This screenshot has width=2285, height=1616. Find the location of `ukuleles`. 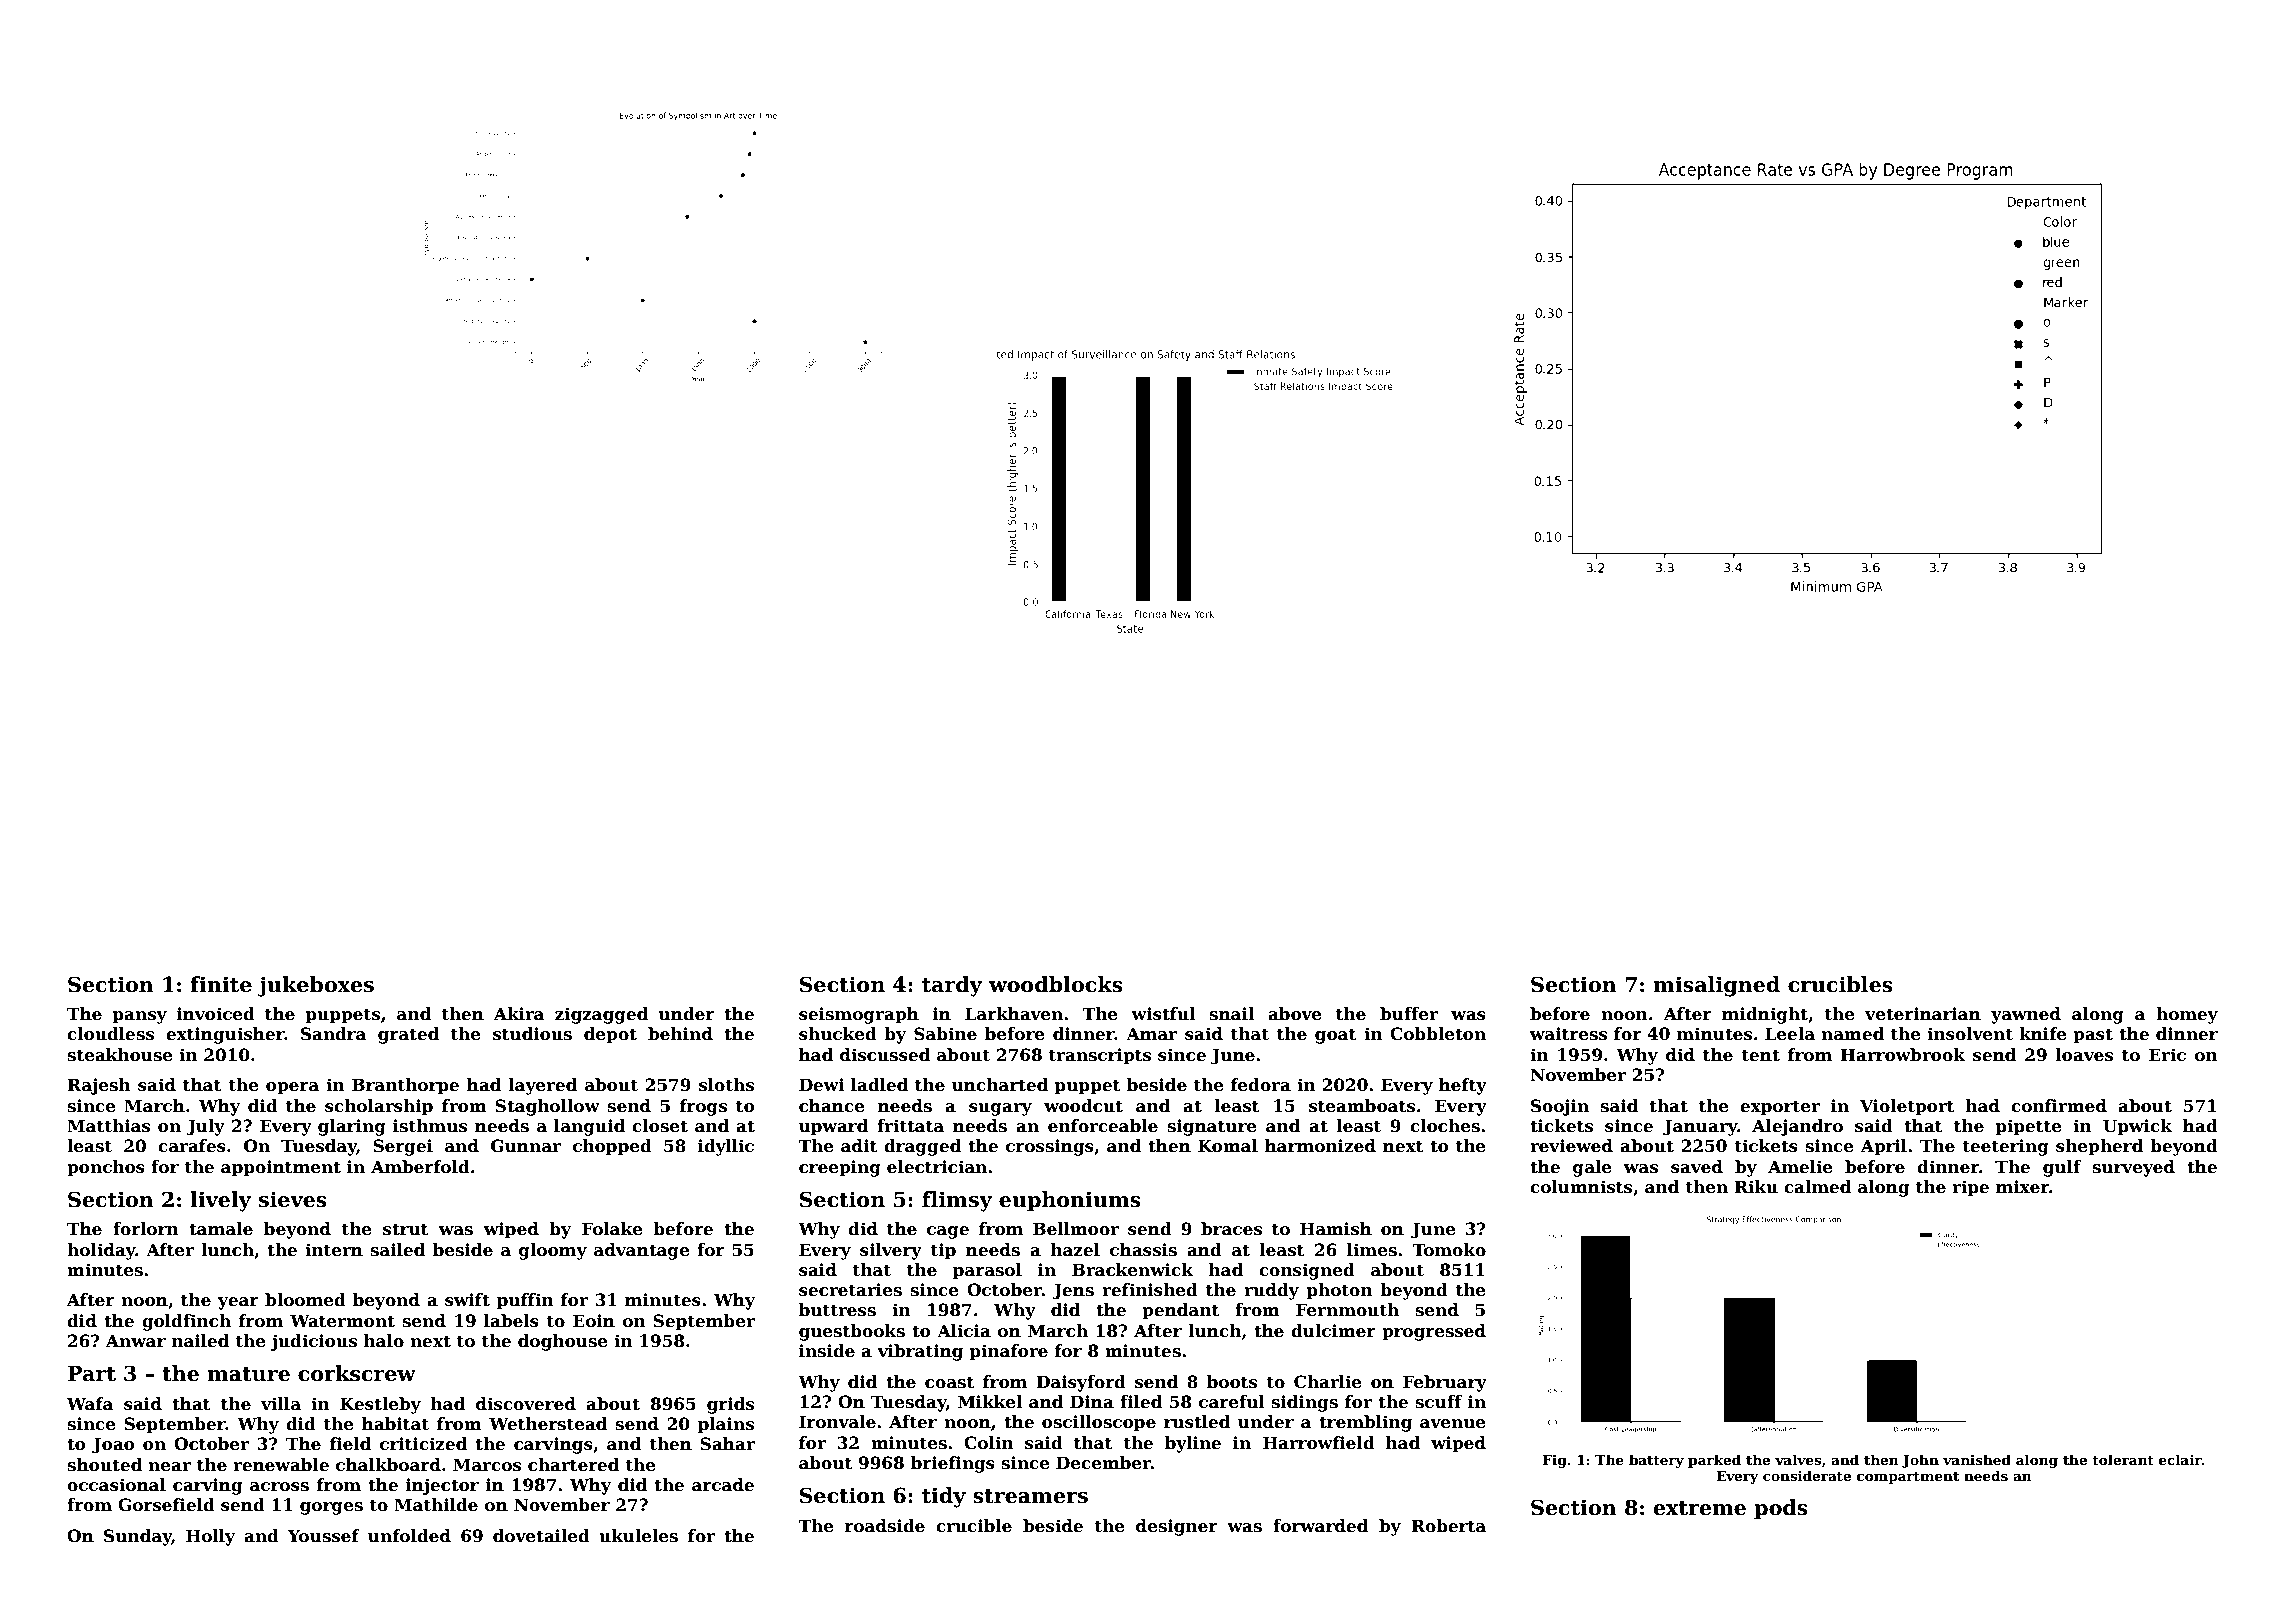

ukuleles is located at coordinates (638, 1536).
